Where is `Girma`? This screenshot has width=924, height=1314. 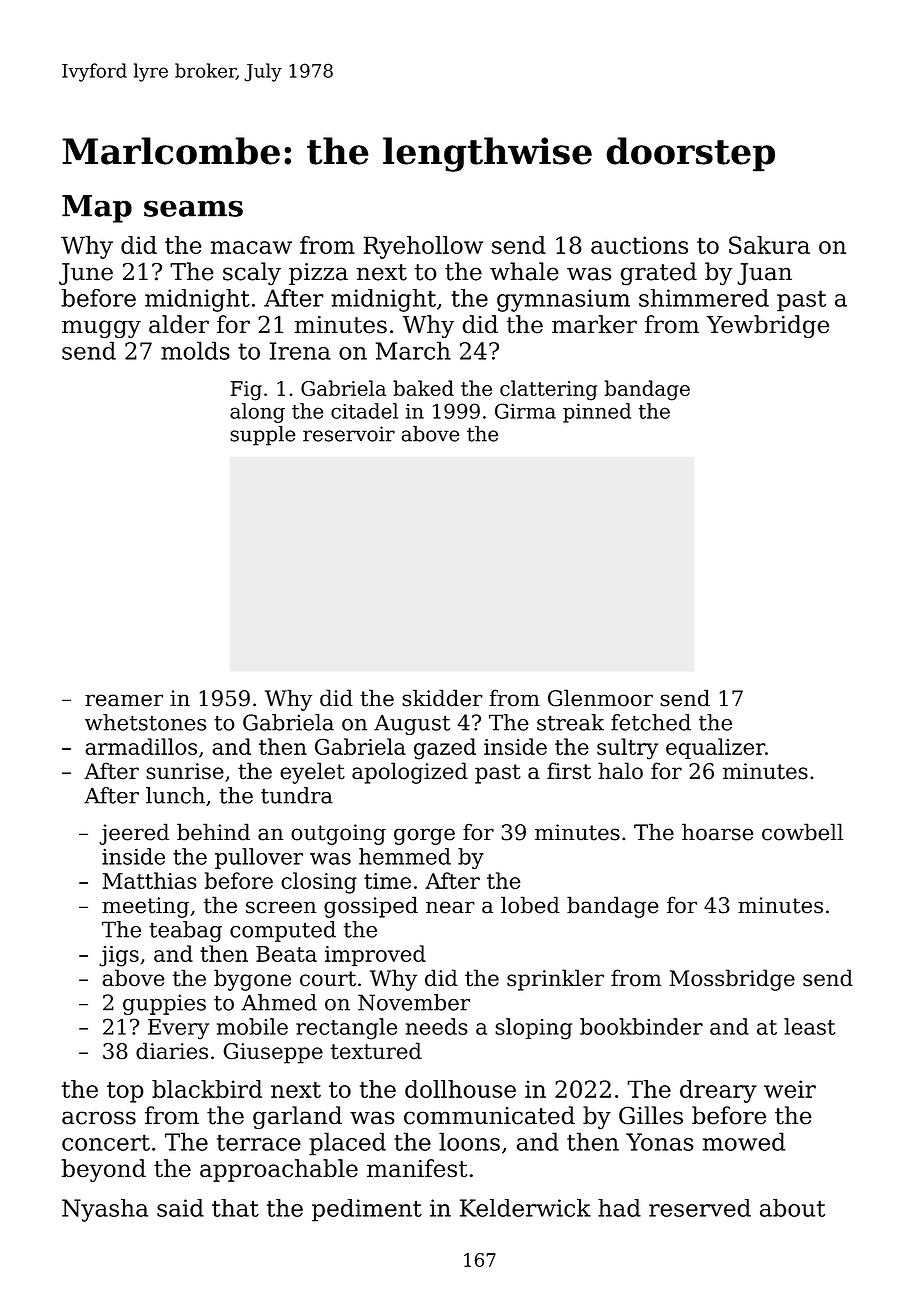
Girma is located at coordinates (525, 411).
